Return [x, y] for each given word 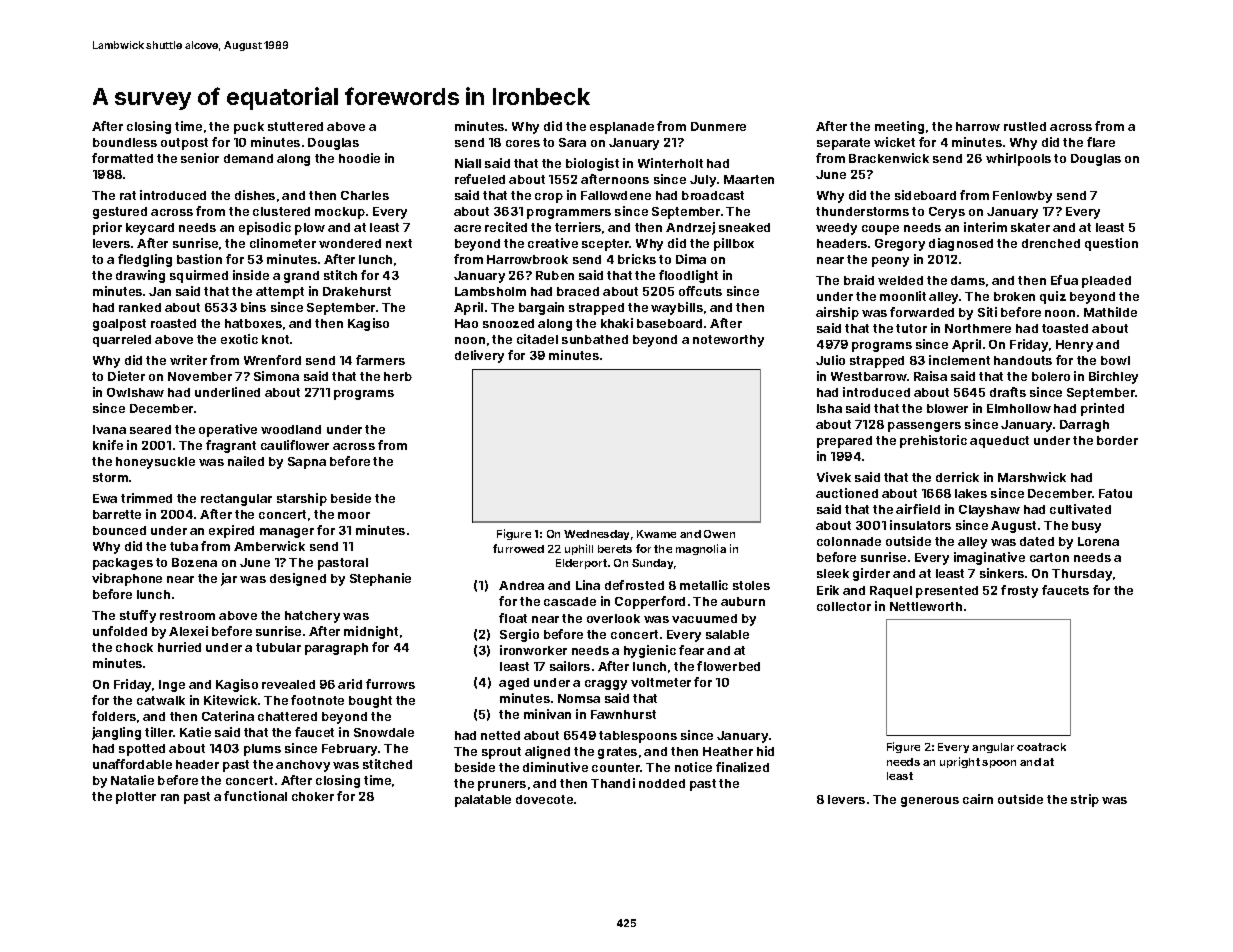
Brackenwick [889, 158]
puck [249, 128]
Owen [719, 534]
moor [354, 515]
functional [255, 796]
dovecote [544, 799]
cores [523, 143]
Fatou [1115, 493]
